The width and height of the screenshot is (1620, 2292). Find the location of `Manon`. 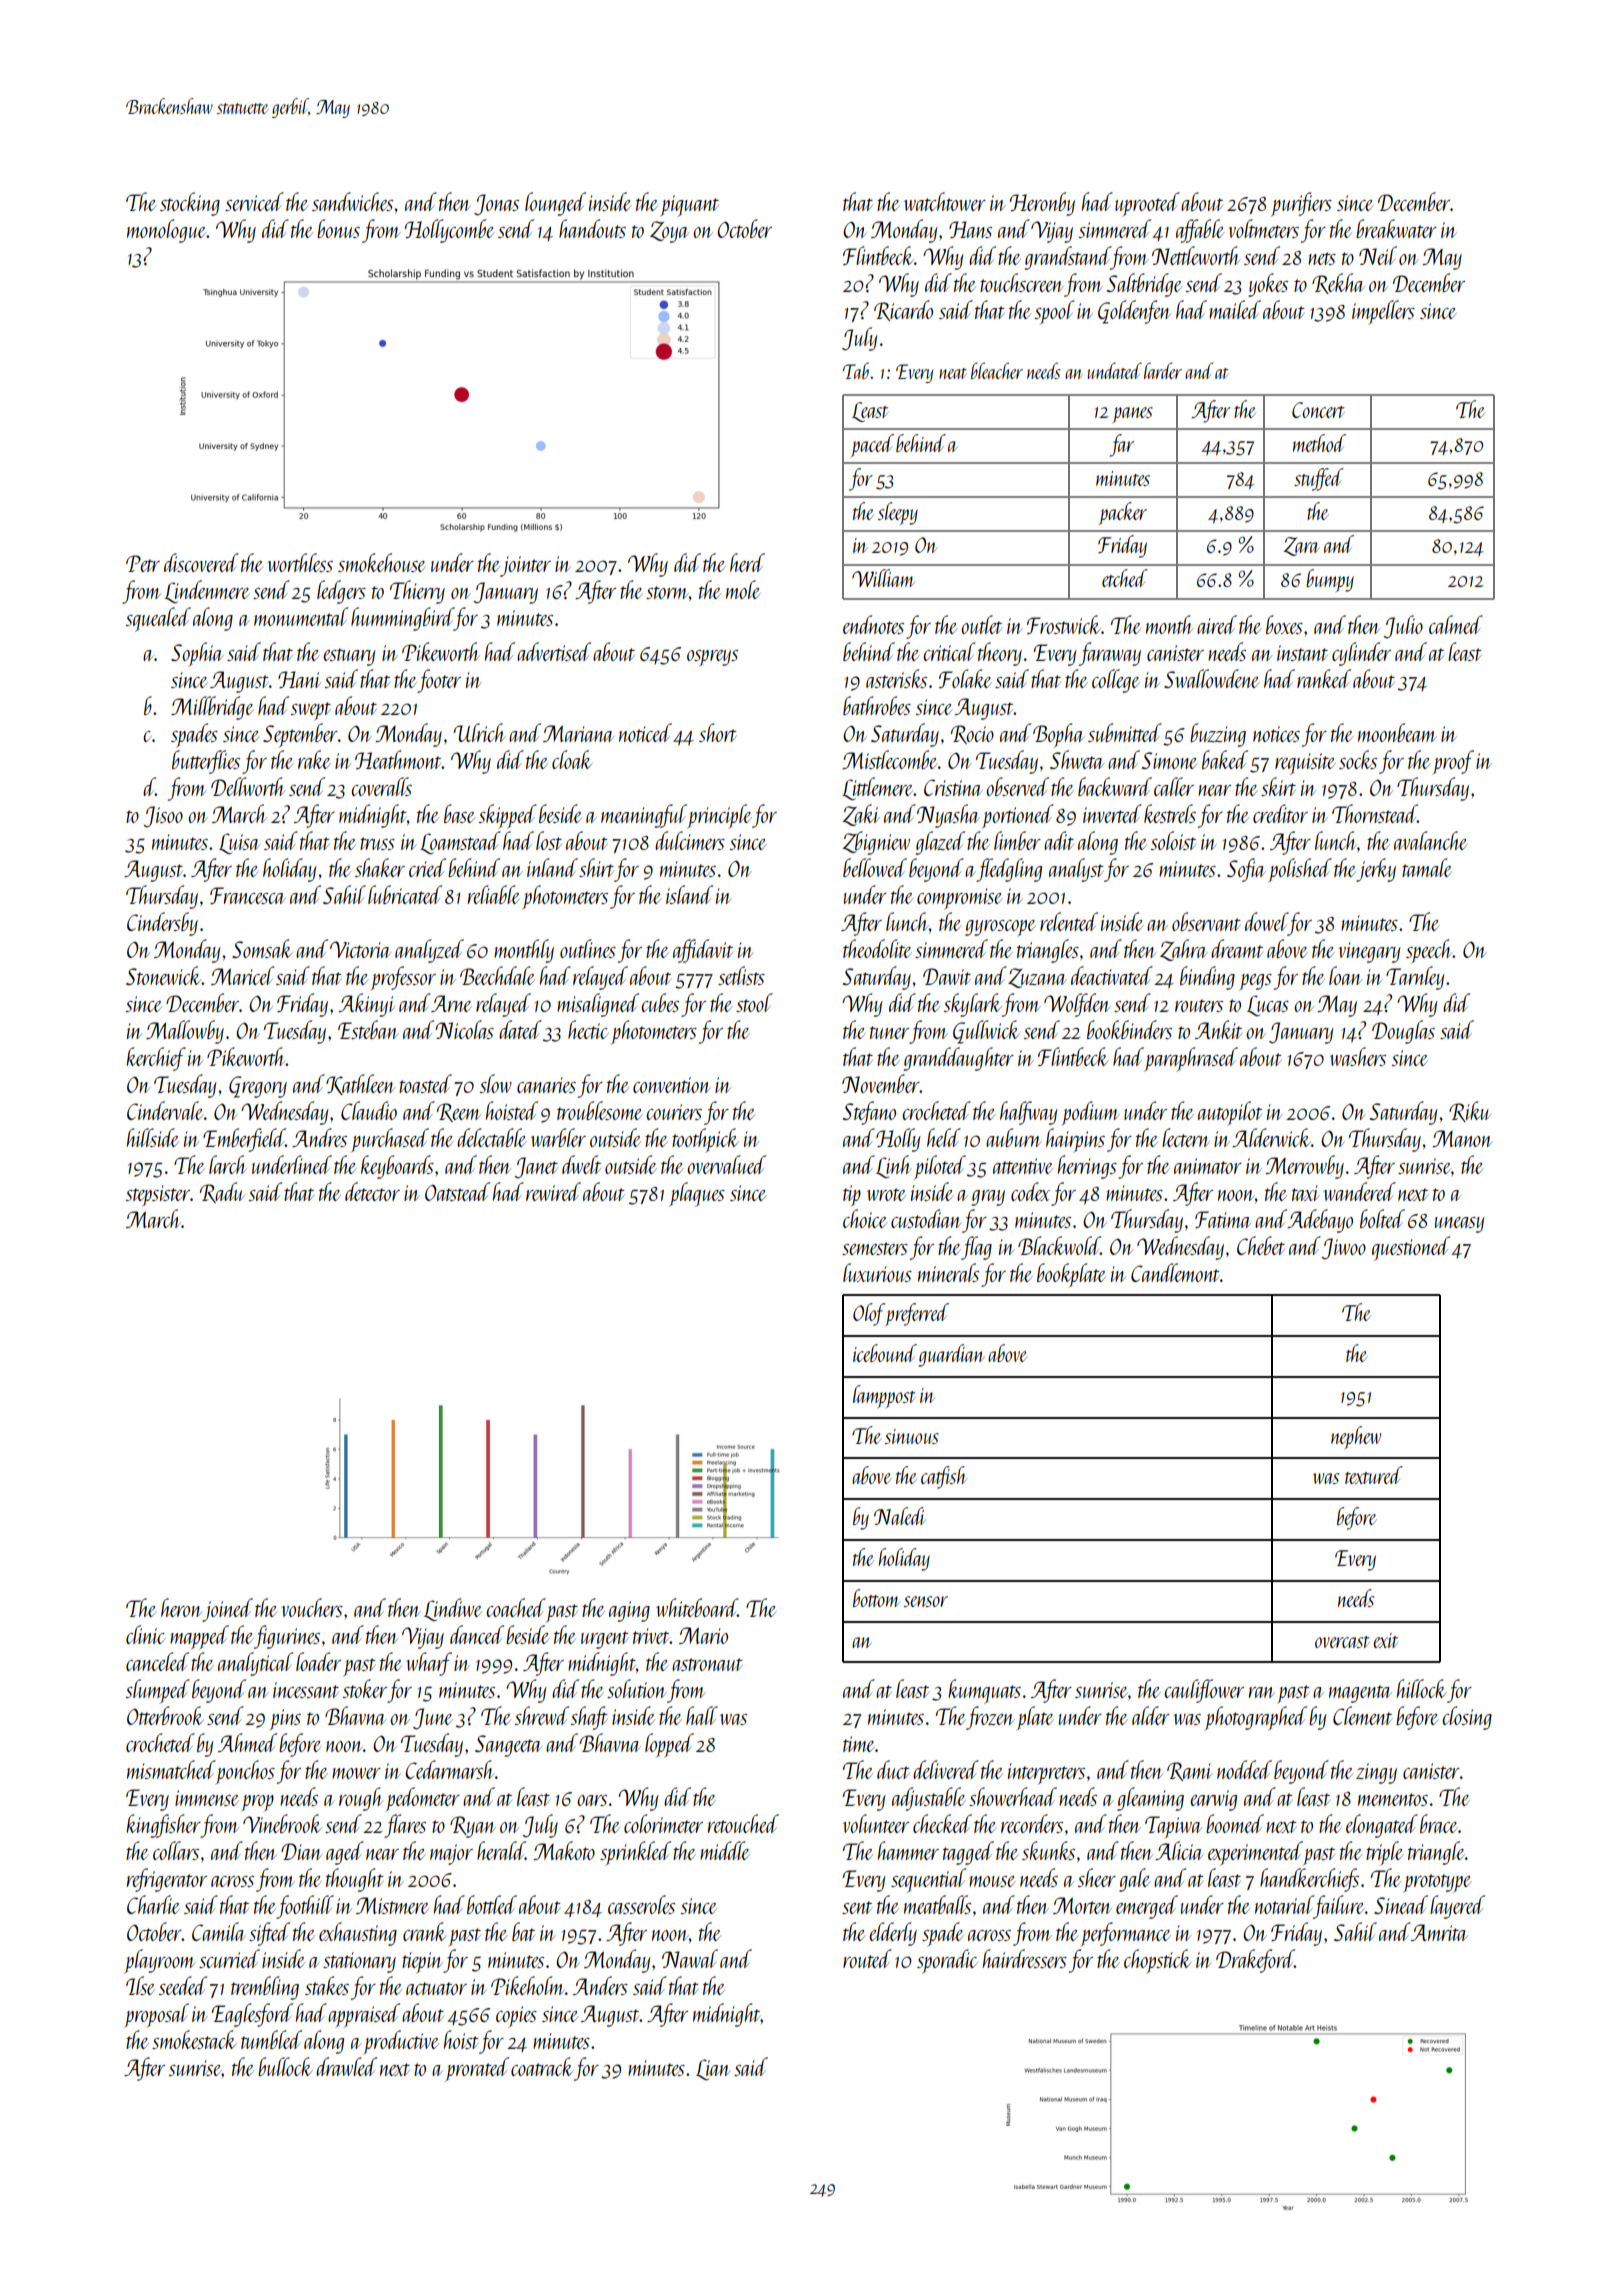

Manon is located at coordinates (1462, 1138).
